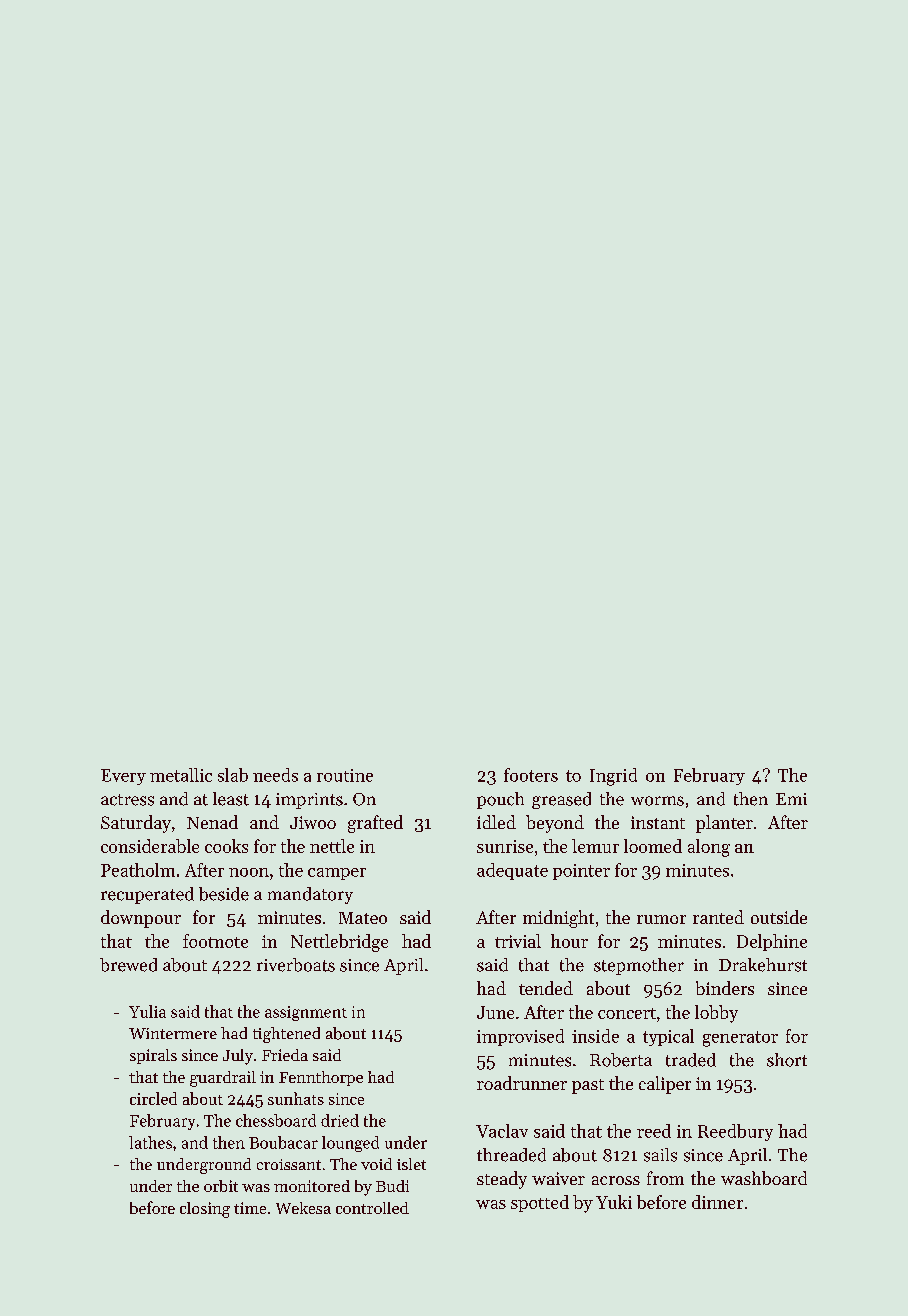 The image size is (908, 1316). I want to click on lounged, so click(350, 1144).
